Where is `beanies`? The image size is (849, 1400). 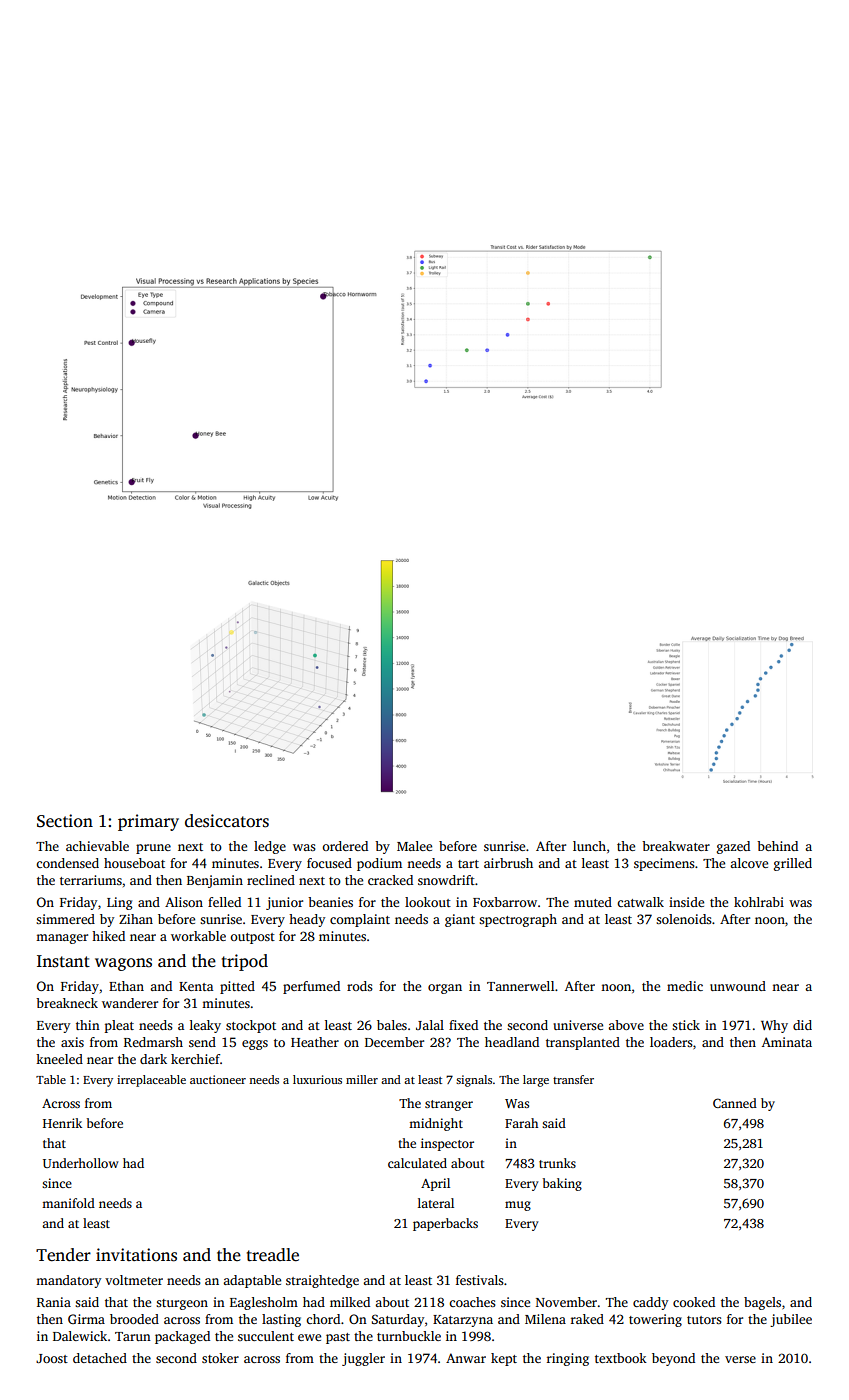 beanies is located at coordinates (330, 902).
